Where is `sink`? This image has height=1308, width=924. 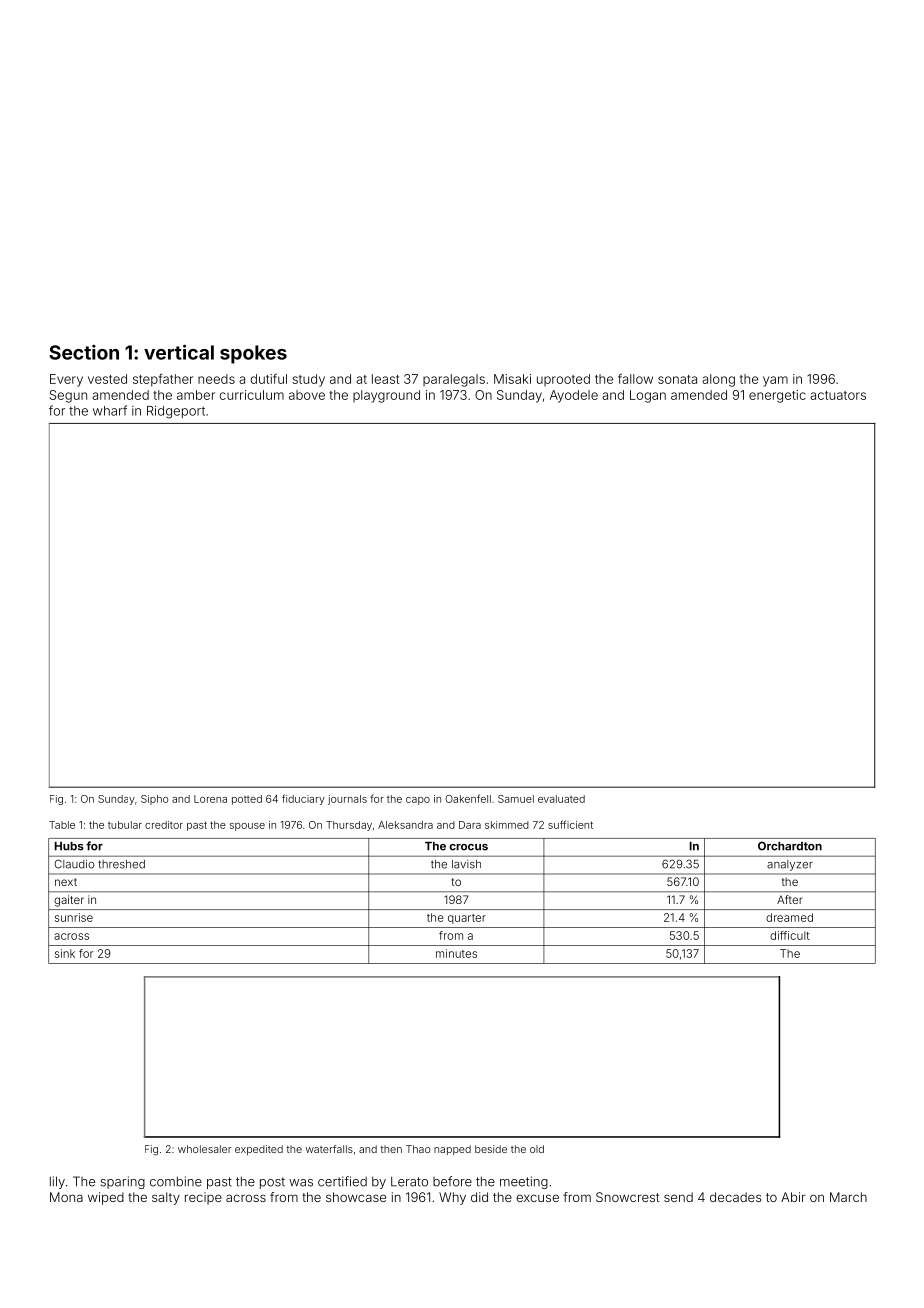
sink is located at coordinates (65, 953).
